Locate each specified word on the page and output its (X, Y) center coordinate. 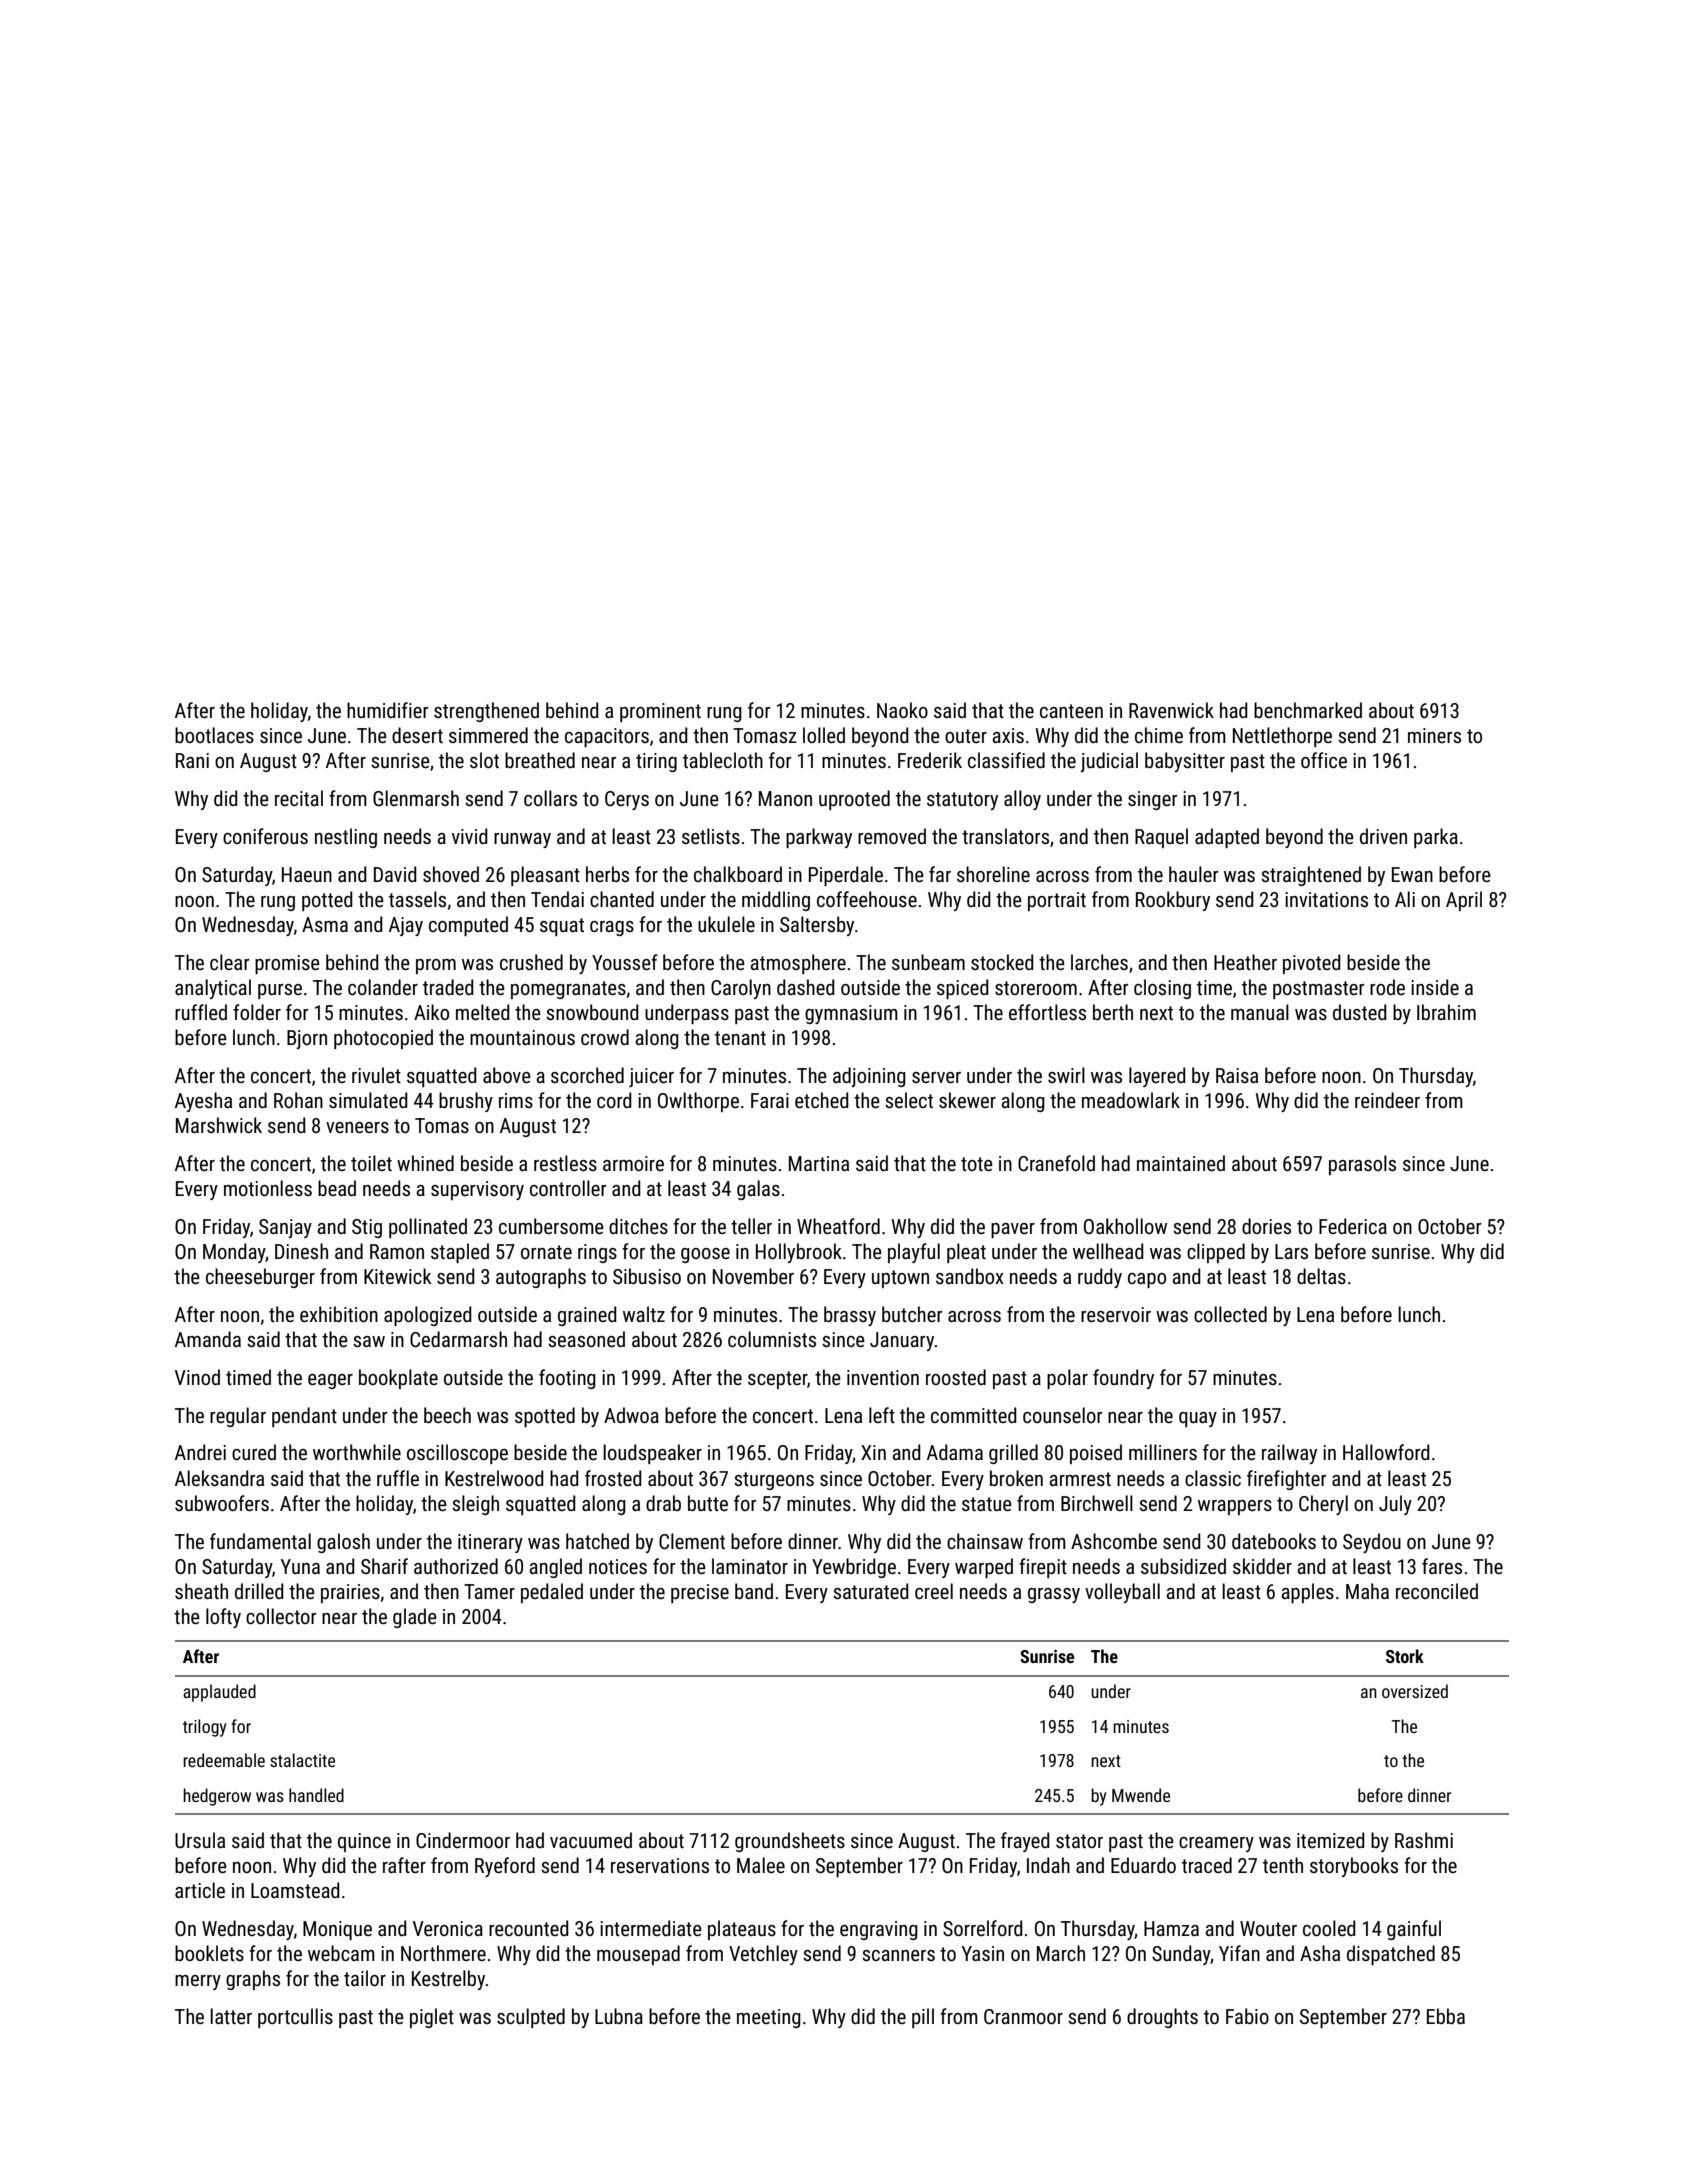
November (753, 1276)
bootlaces (214, 735)
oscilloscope (457, 1454)
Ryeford (505, 1867)
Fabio (1247, 2016)
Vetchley (763, 1955)
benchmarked (1308, 710)
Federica (1353, 1226)
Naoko (902, 710)
